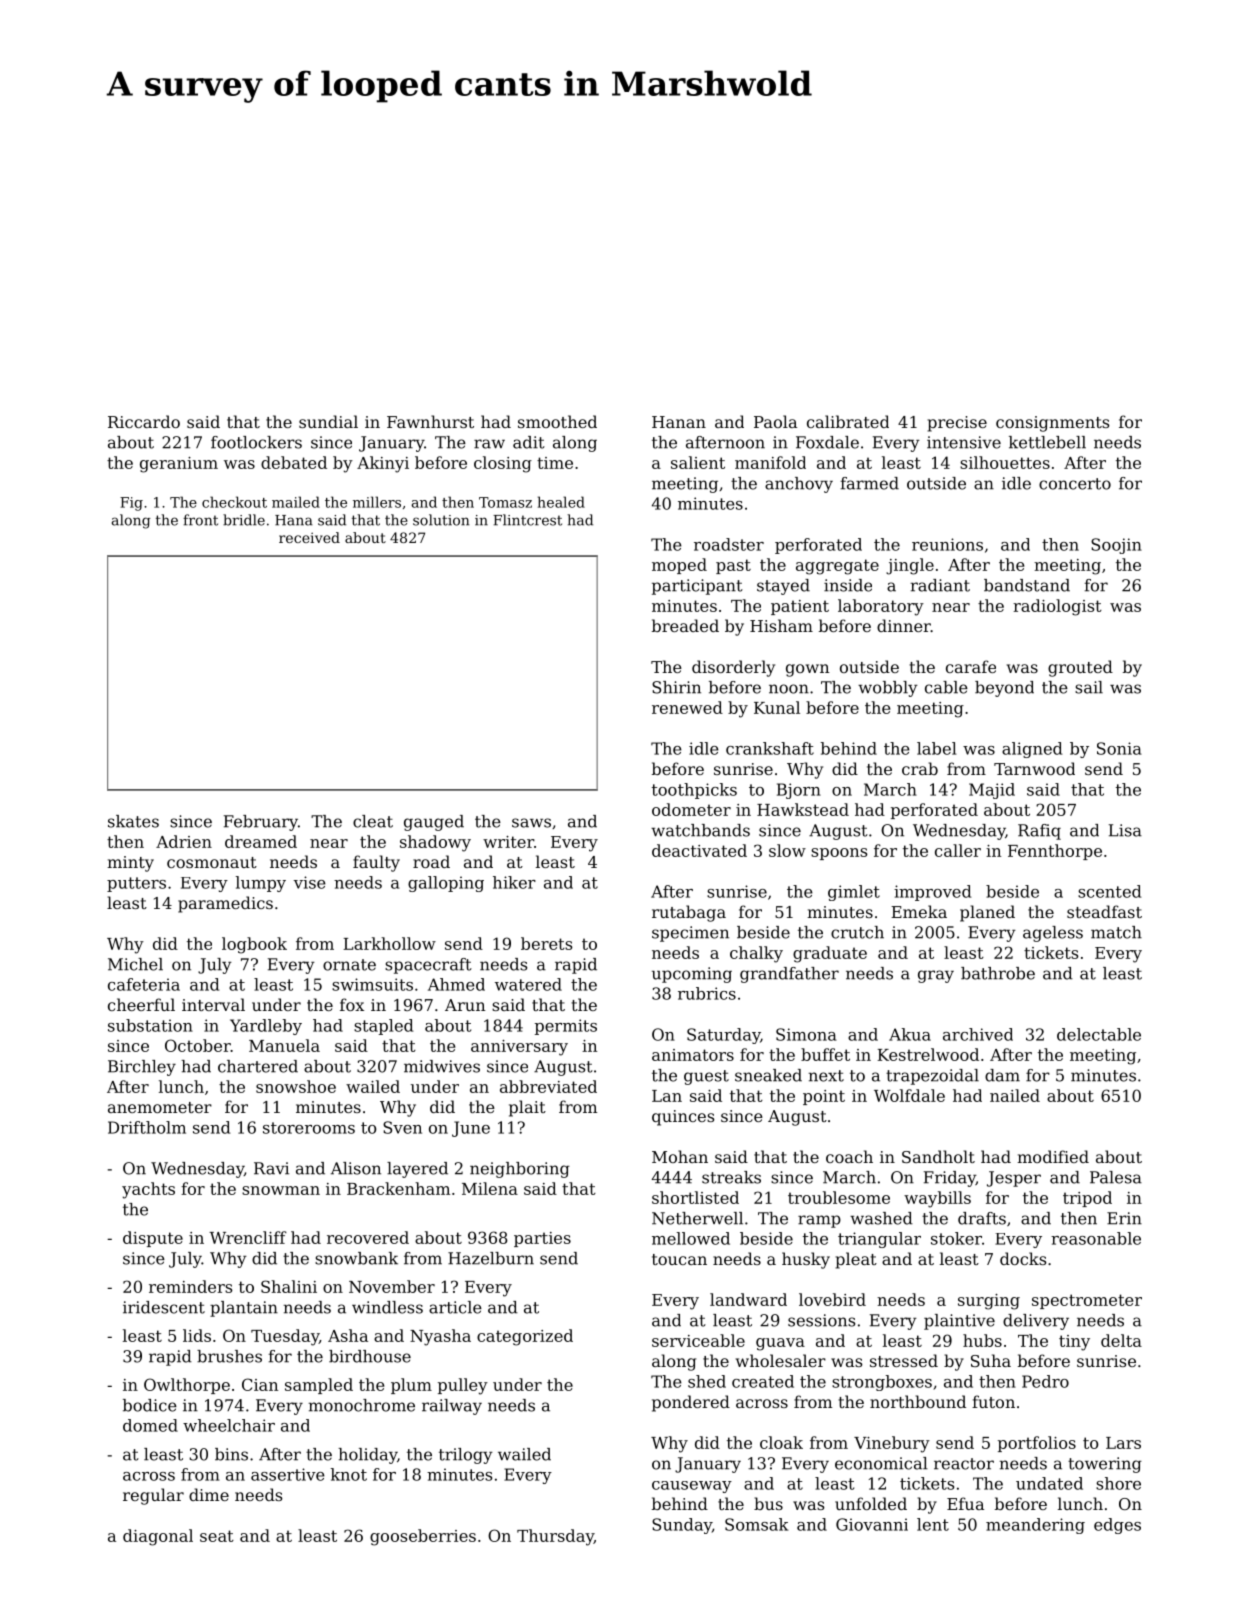 The height and width of the screenshot is (1617, 1249). I want to click on adit, so click(529, 442).
